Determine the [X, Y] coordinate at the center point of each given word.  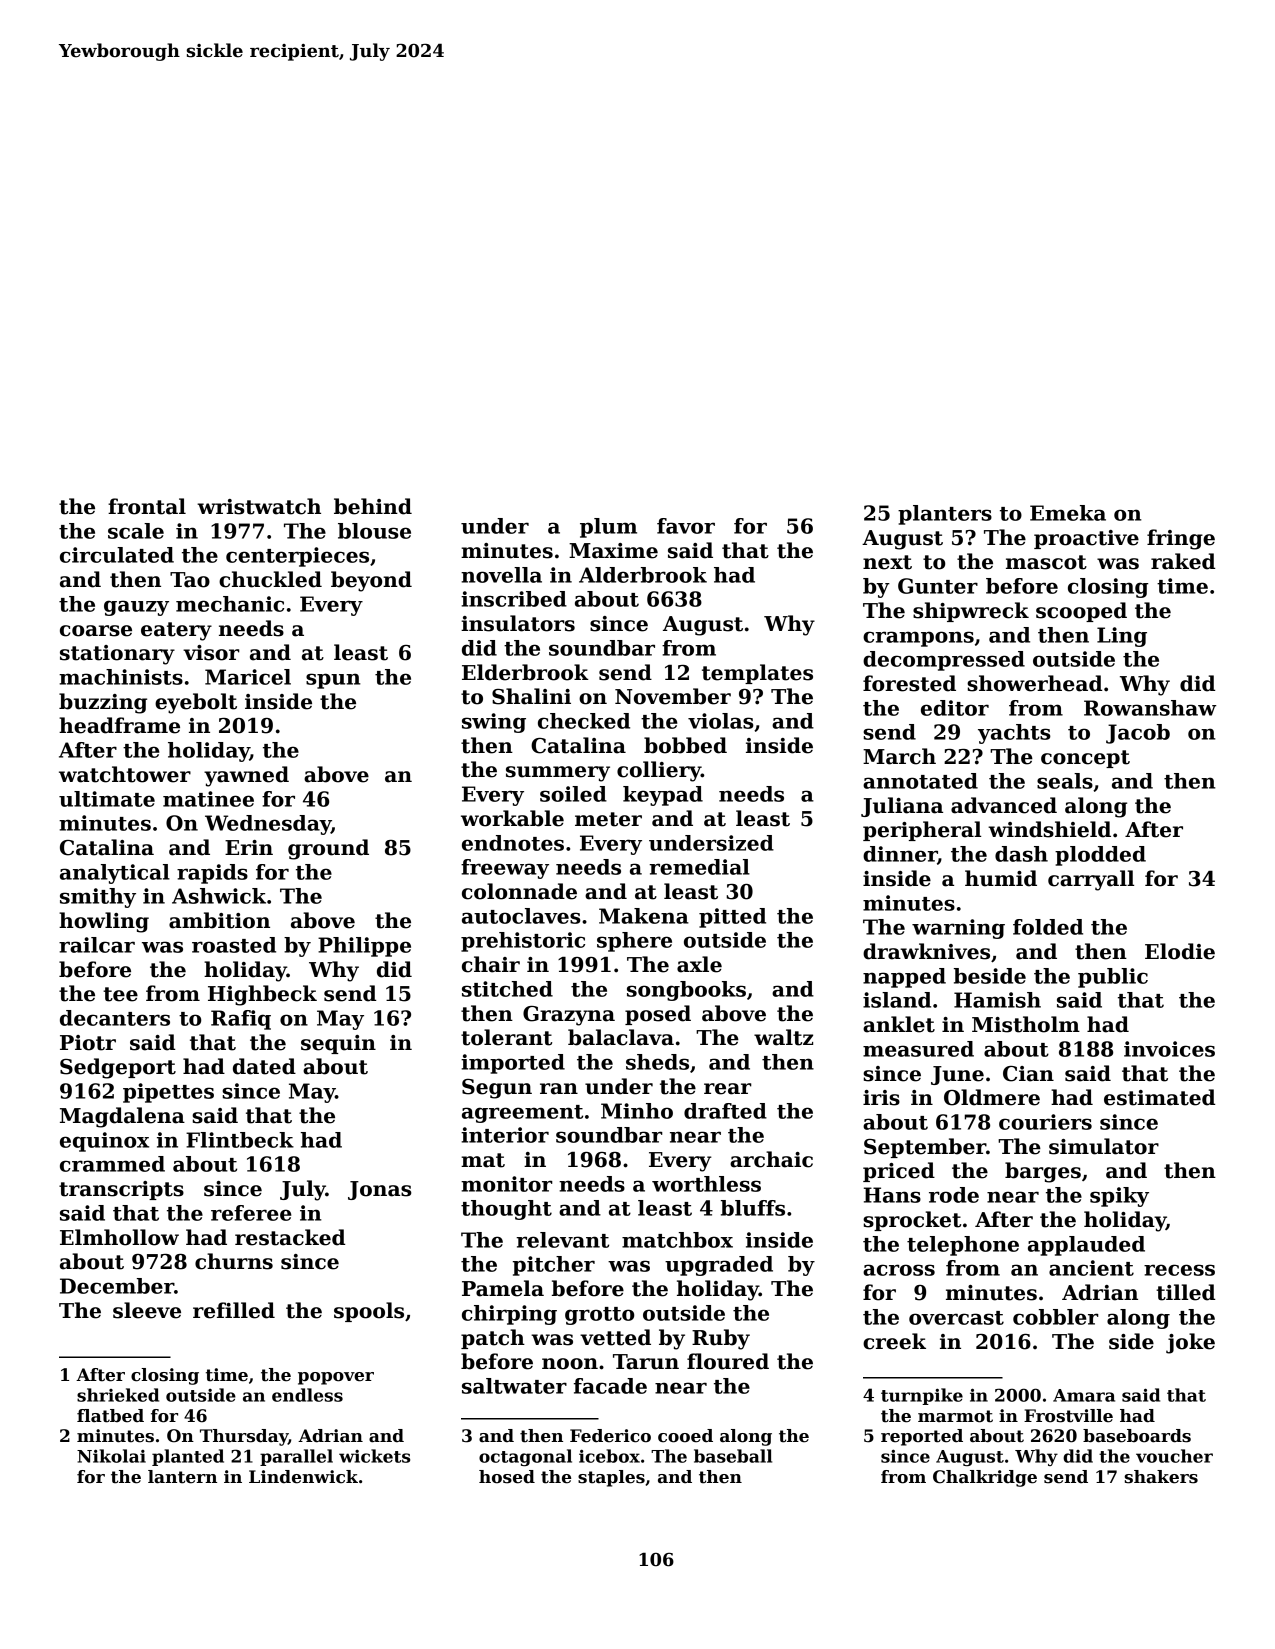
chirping [509, 1315]
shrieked [118, 1395]
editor [955, 708]
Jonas [380, 1190]
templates [757, 674]
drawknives [926, 951]
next [887, 562]
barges [1043, 1172]
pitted [732, 918]
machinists [121, 677]
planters [945, 515]
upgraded [719, 1266]
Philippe [364, 947]
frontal [147, 506]
